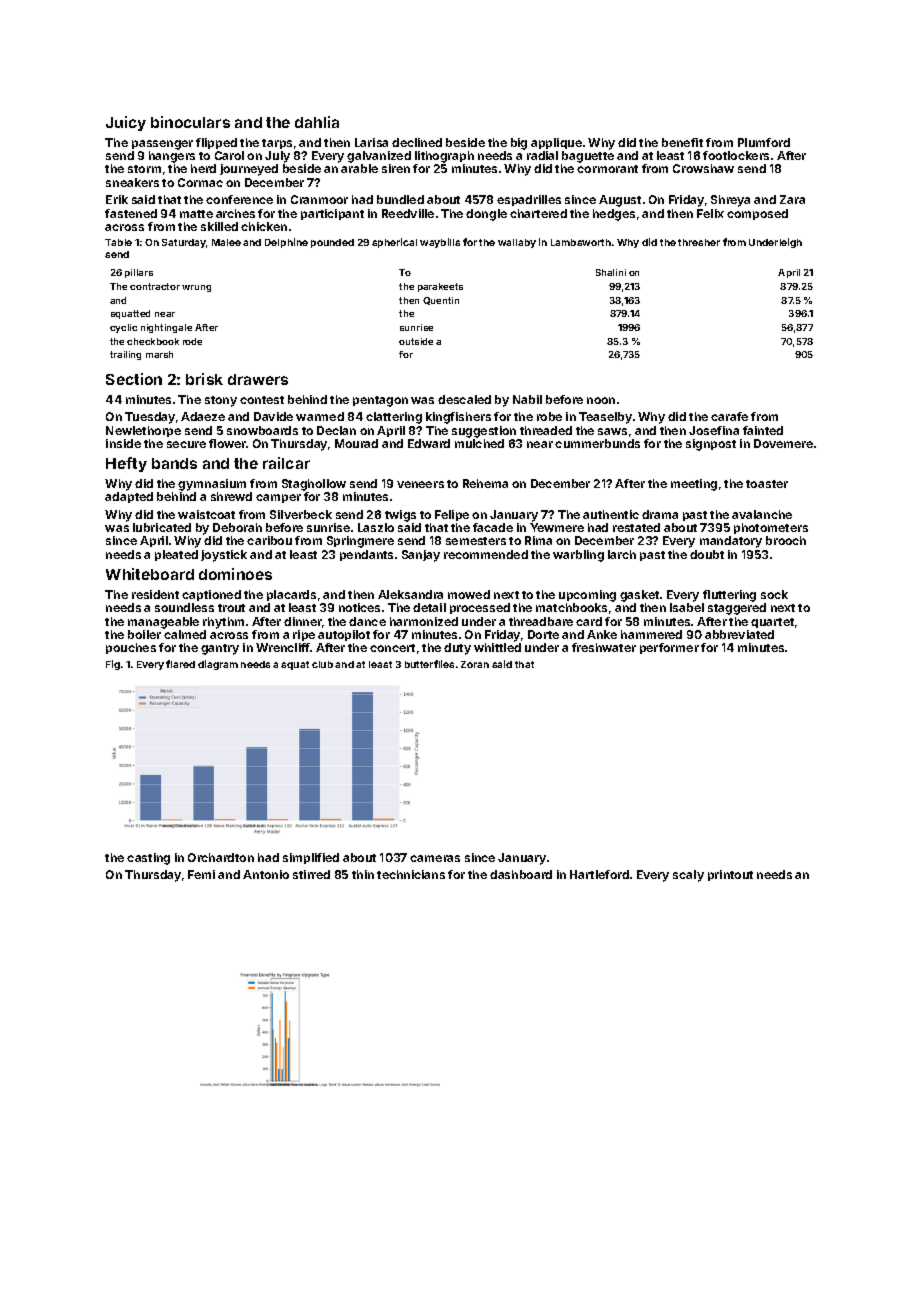 This image has width=924, height=1308. I want to click on dashboard, so click(521, 874).
